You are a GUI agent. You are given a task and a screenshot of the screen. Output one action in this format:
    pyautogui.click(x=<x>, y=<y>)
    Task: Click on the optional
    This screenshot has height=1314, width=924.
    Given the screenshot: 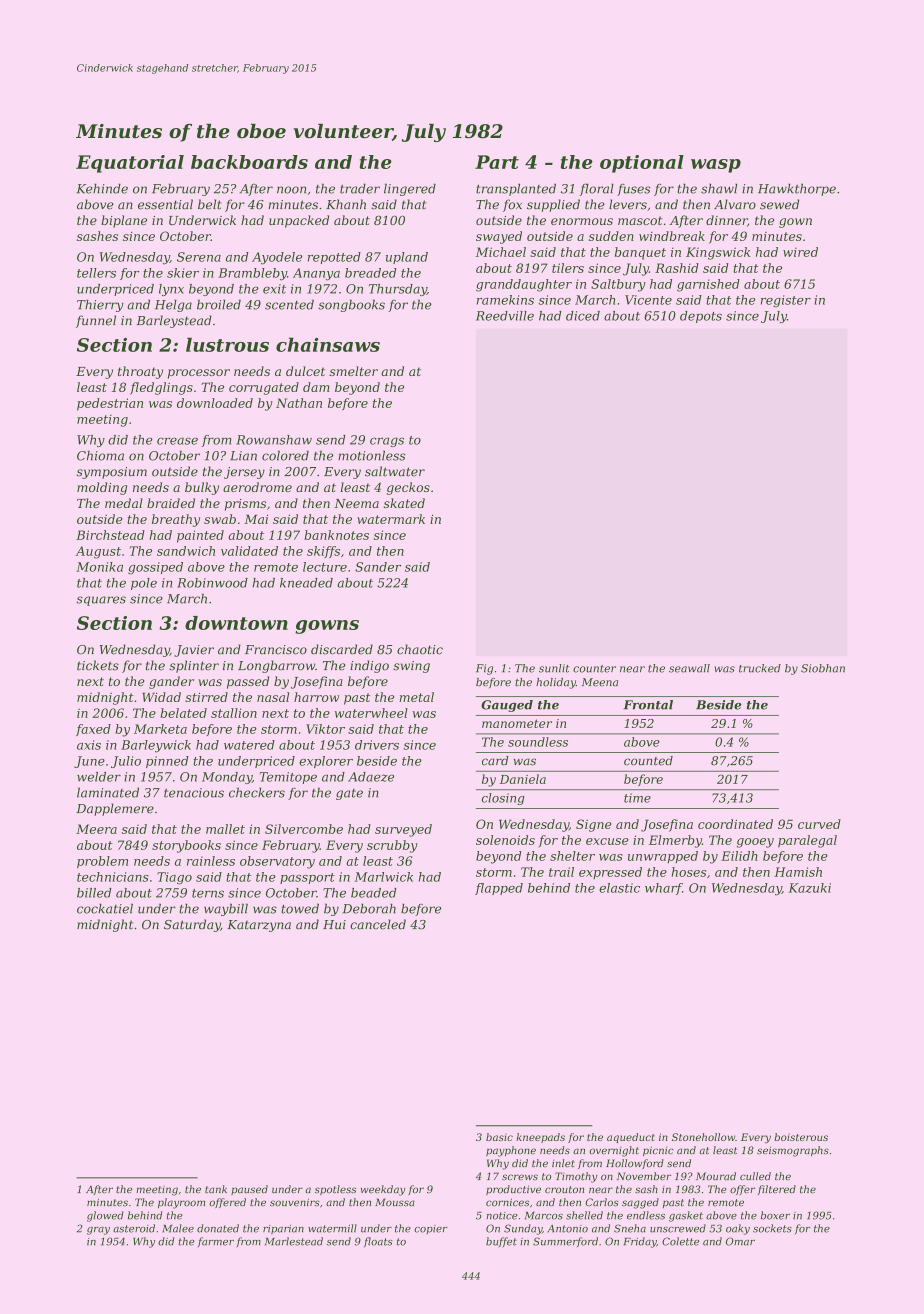 What is the action you would take?
    pyautogui.click(x=642, y=164)
